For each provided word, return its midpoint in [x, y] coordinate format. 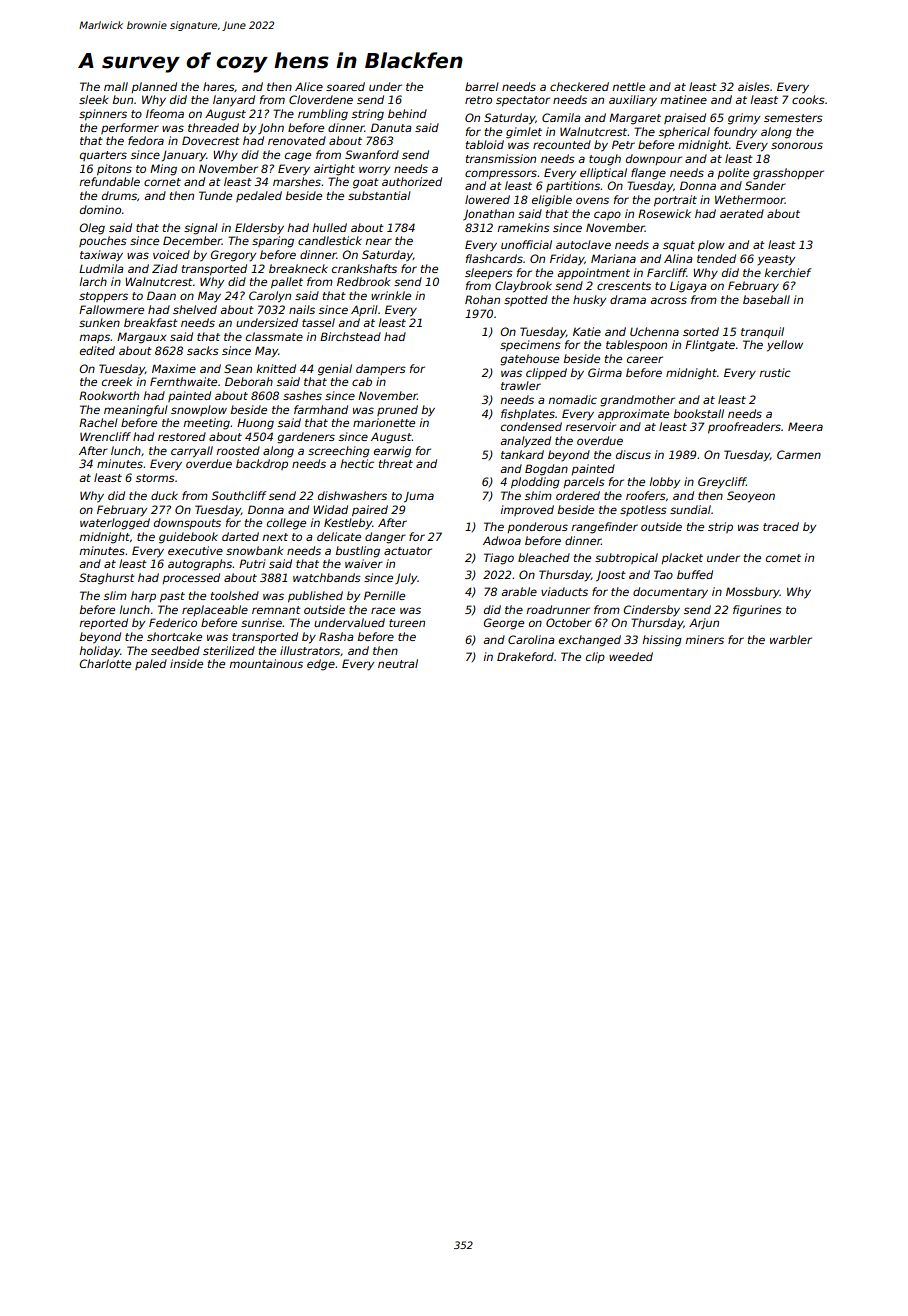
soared [345, 86]
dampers [381, 369]
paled [151, 664]
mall [116, 86]
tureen [407, 623]
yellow [785, 346]
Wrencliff [105, 436]
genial [335, 370]
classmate [274, 336]
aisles [754, 86]
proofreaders [744, 428]
